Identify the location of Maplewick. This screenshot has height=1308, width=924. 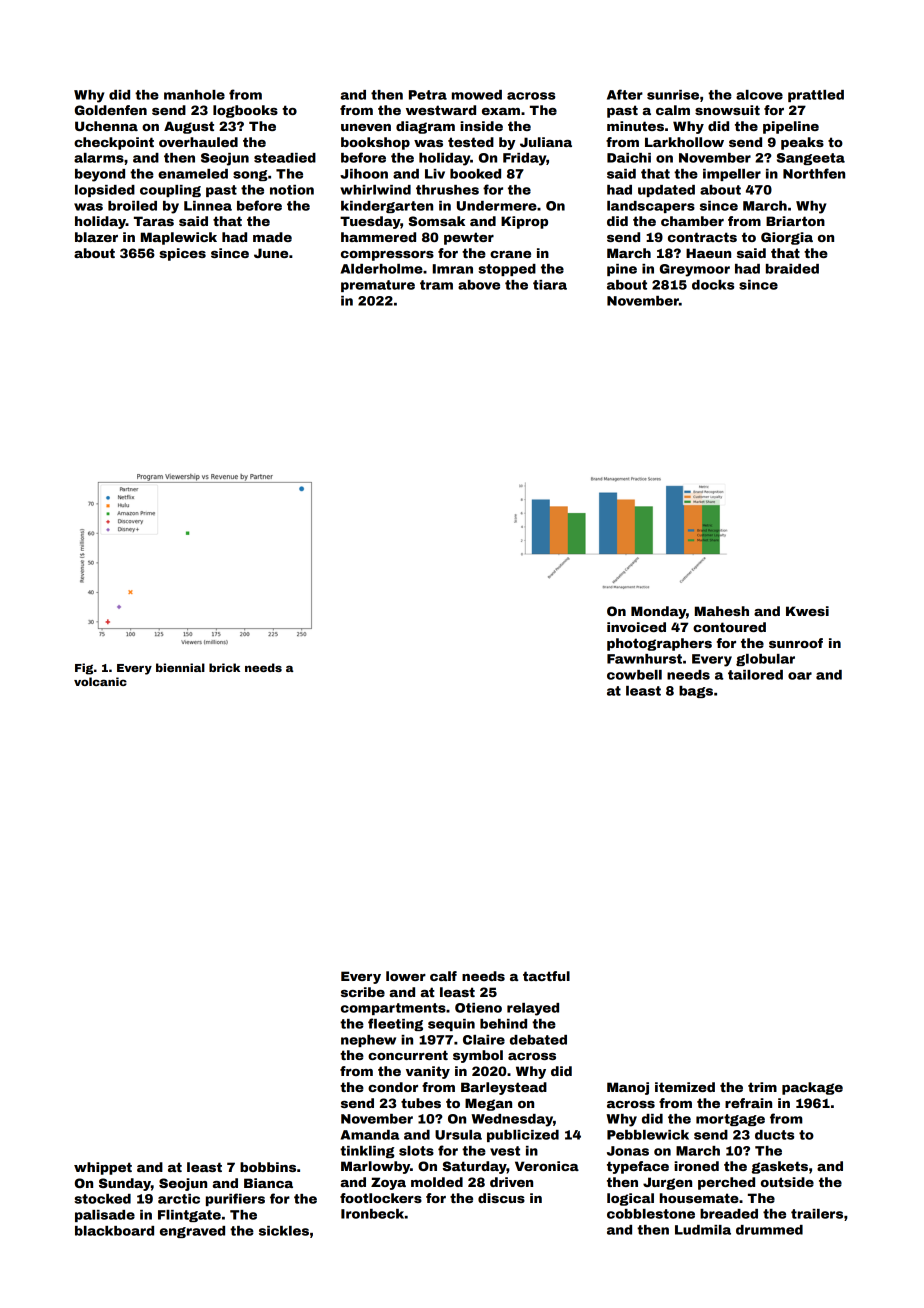
(179, 238).
